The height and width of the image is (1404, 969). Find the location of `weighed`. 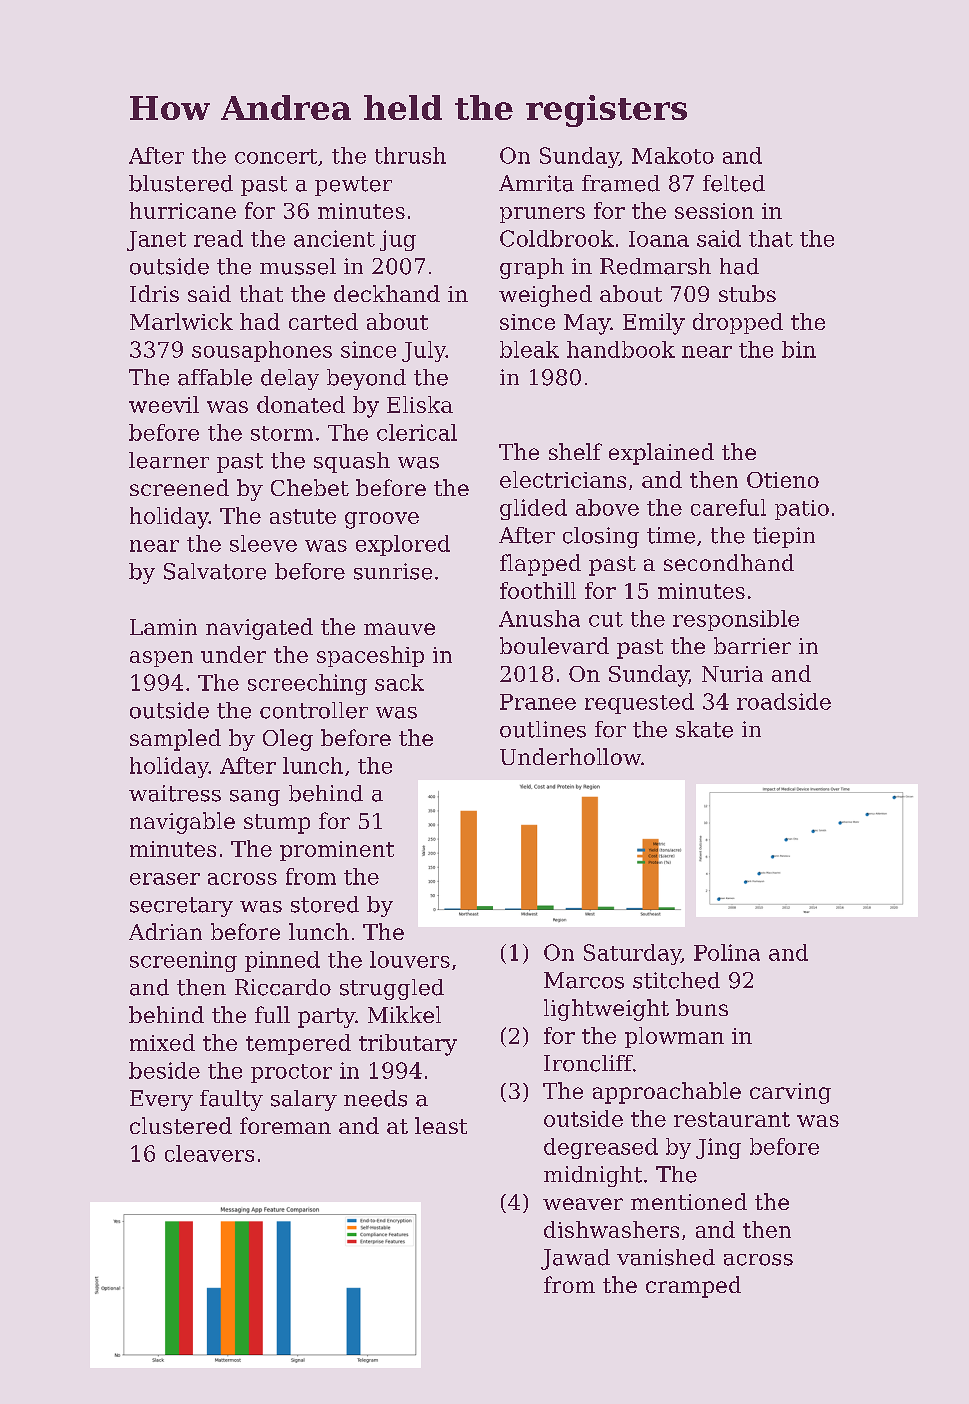

weighed is located at coordinates (545, 296).
